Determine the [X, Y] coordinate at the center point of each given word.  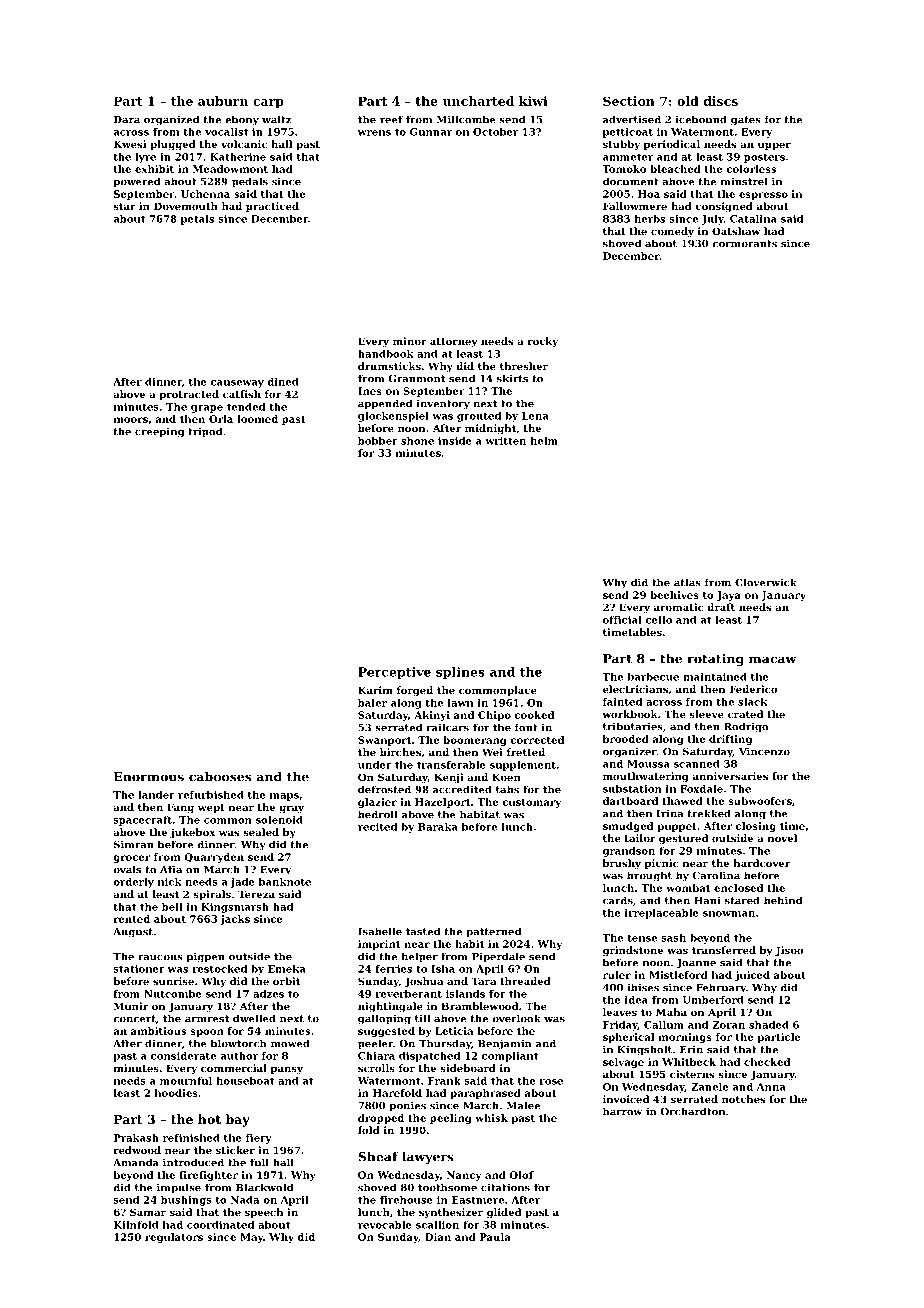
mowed [290, 1043]
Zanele [710, 1087]
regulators [174, 1238]
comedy [672, 232]
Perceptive [394, 673]
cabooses [220, 776]
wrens [374, 133]
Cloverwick [766, 582]
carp [268, 104]
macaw [773, 660]
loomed [257, 419]
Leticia [454, 1031]
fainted [622, 702]
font [526, 727]
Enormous [149, 777]
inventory [443, 404]
